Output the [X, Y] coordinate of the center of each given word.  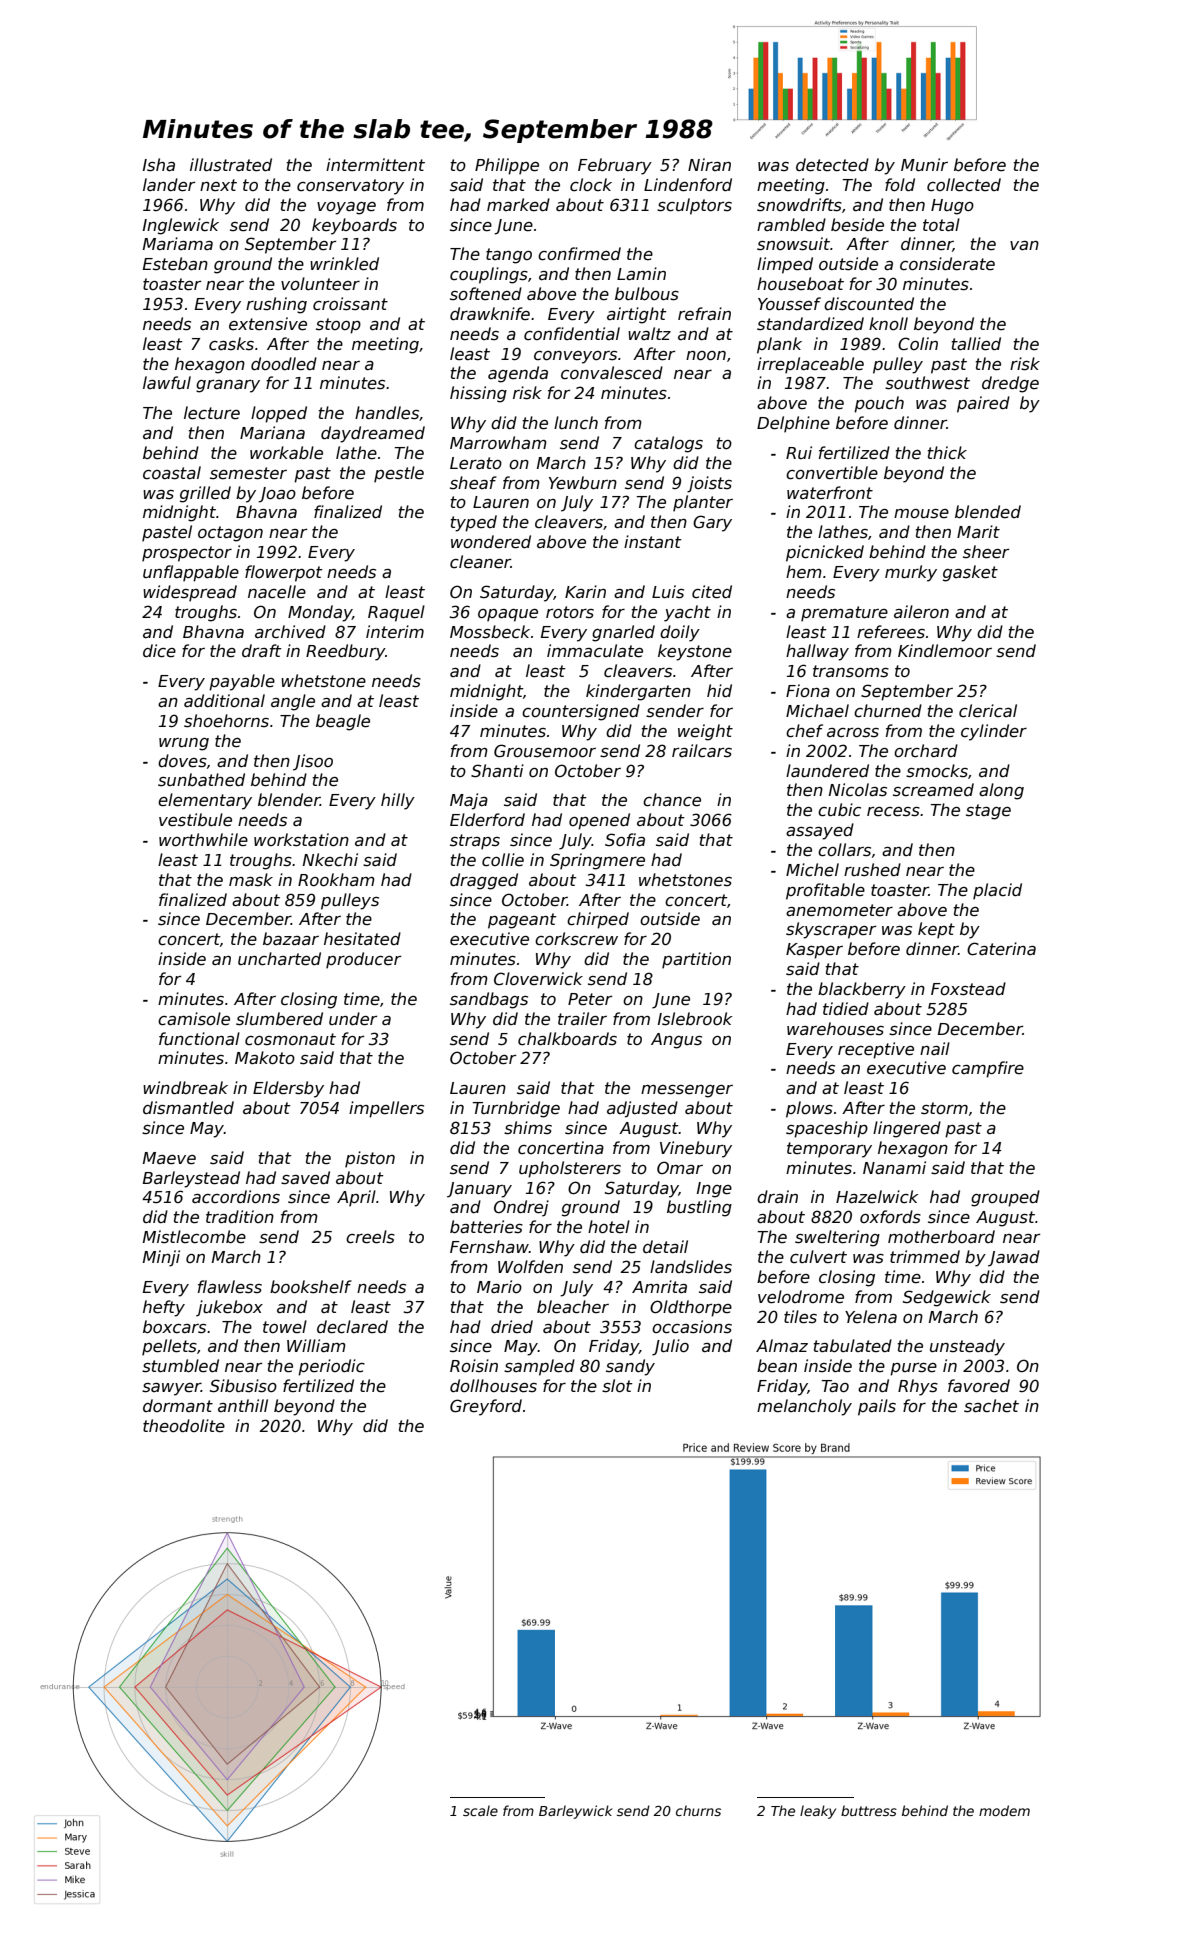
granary [228, 386]
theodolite [184, 1426]
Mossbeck [490, 632]
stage [988, 812]
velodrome [801, 1297]
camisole [194, 1019]
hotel [609, 1227]
